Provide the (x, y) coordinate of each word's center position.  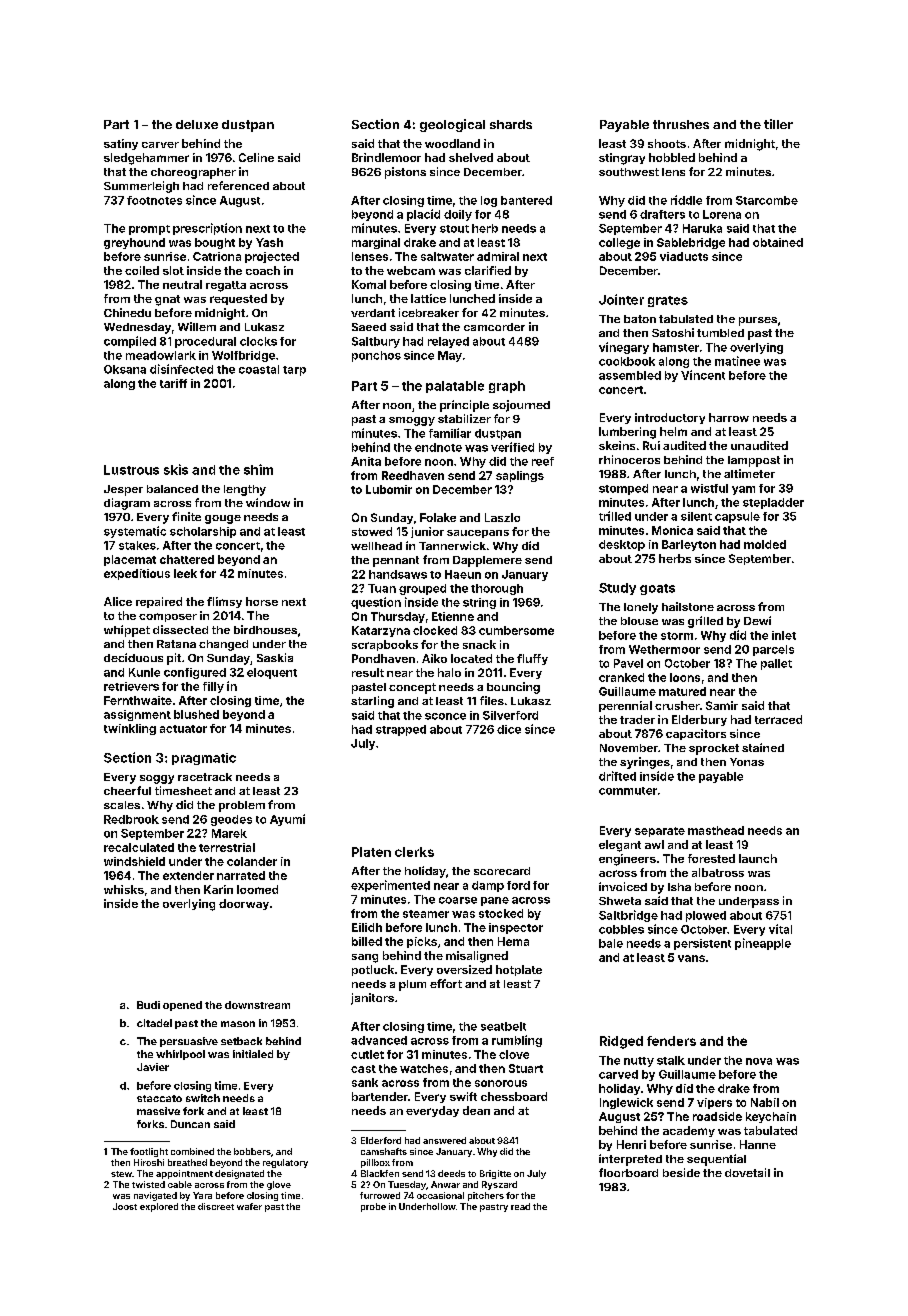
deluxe (197, 124)
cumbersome (516, 630)
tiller (778, 124)
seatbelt (503, 1026)
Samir (722, 705)
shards (511, 124)
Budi (148, 1005)
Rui (651, 445)
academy (689, 1131)
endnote (438, 447)
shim (258, 469)
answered (444, 1140)
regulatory (285, 1163)
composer (168, 617)
